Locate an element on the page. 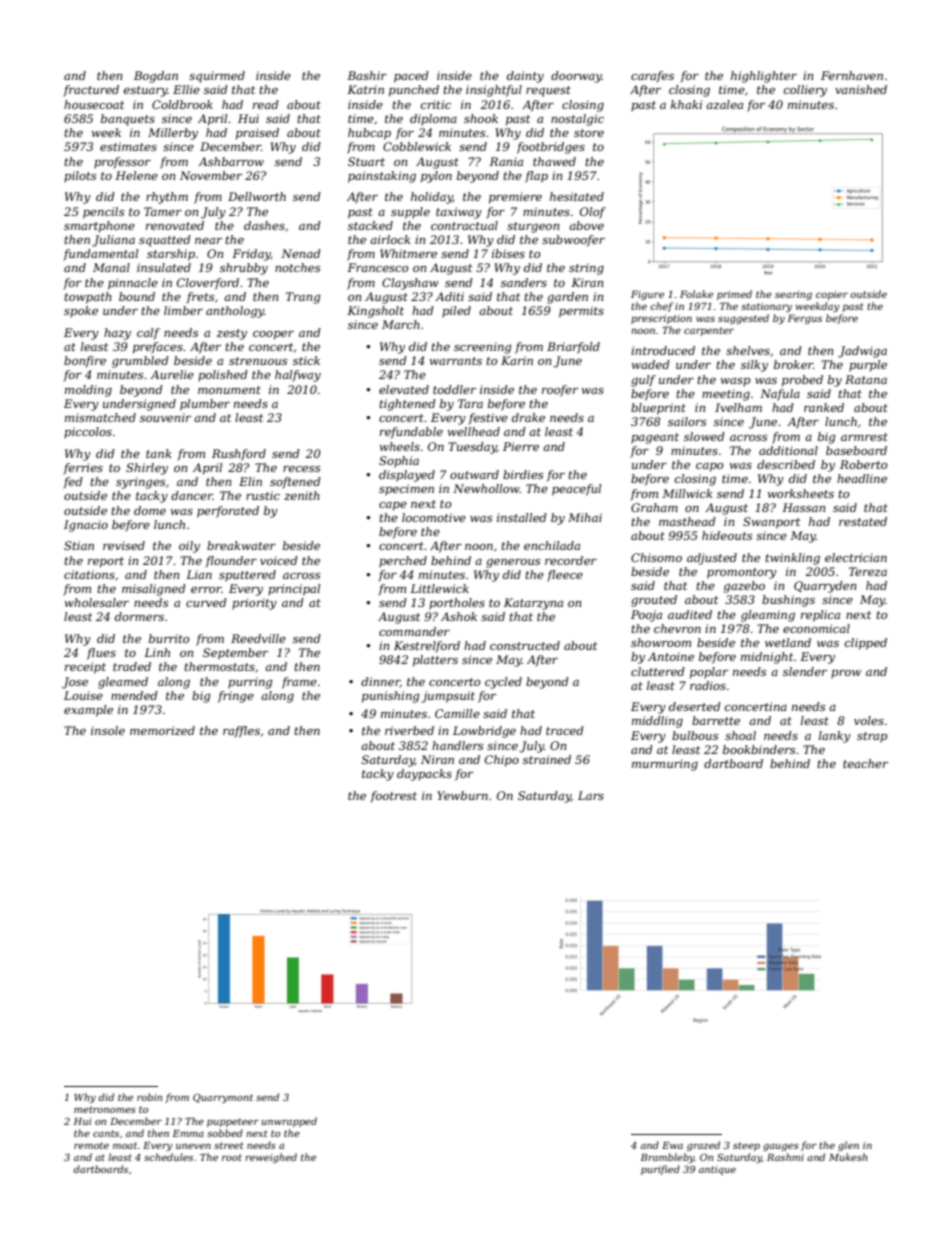 The image size is (952, 1233). sobbed is located at coordinates (225, 1133).
